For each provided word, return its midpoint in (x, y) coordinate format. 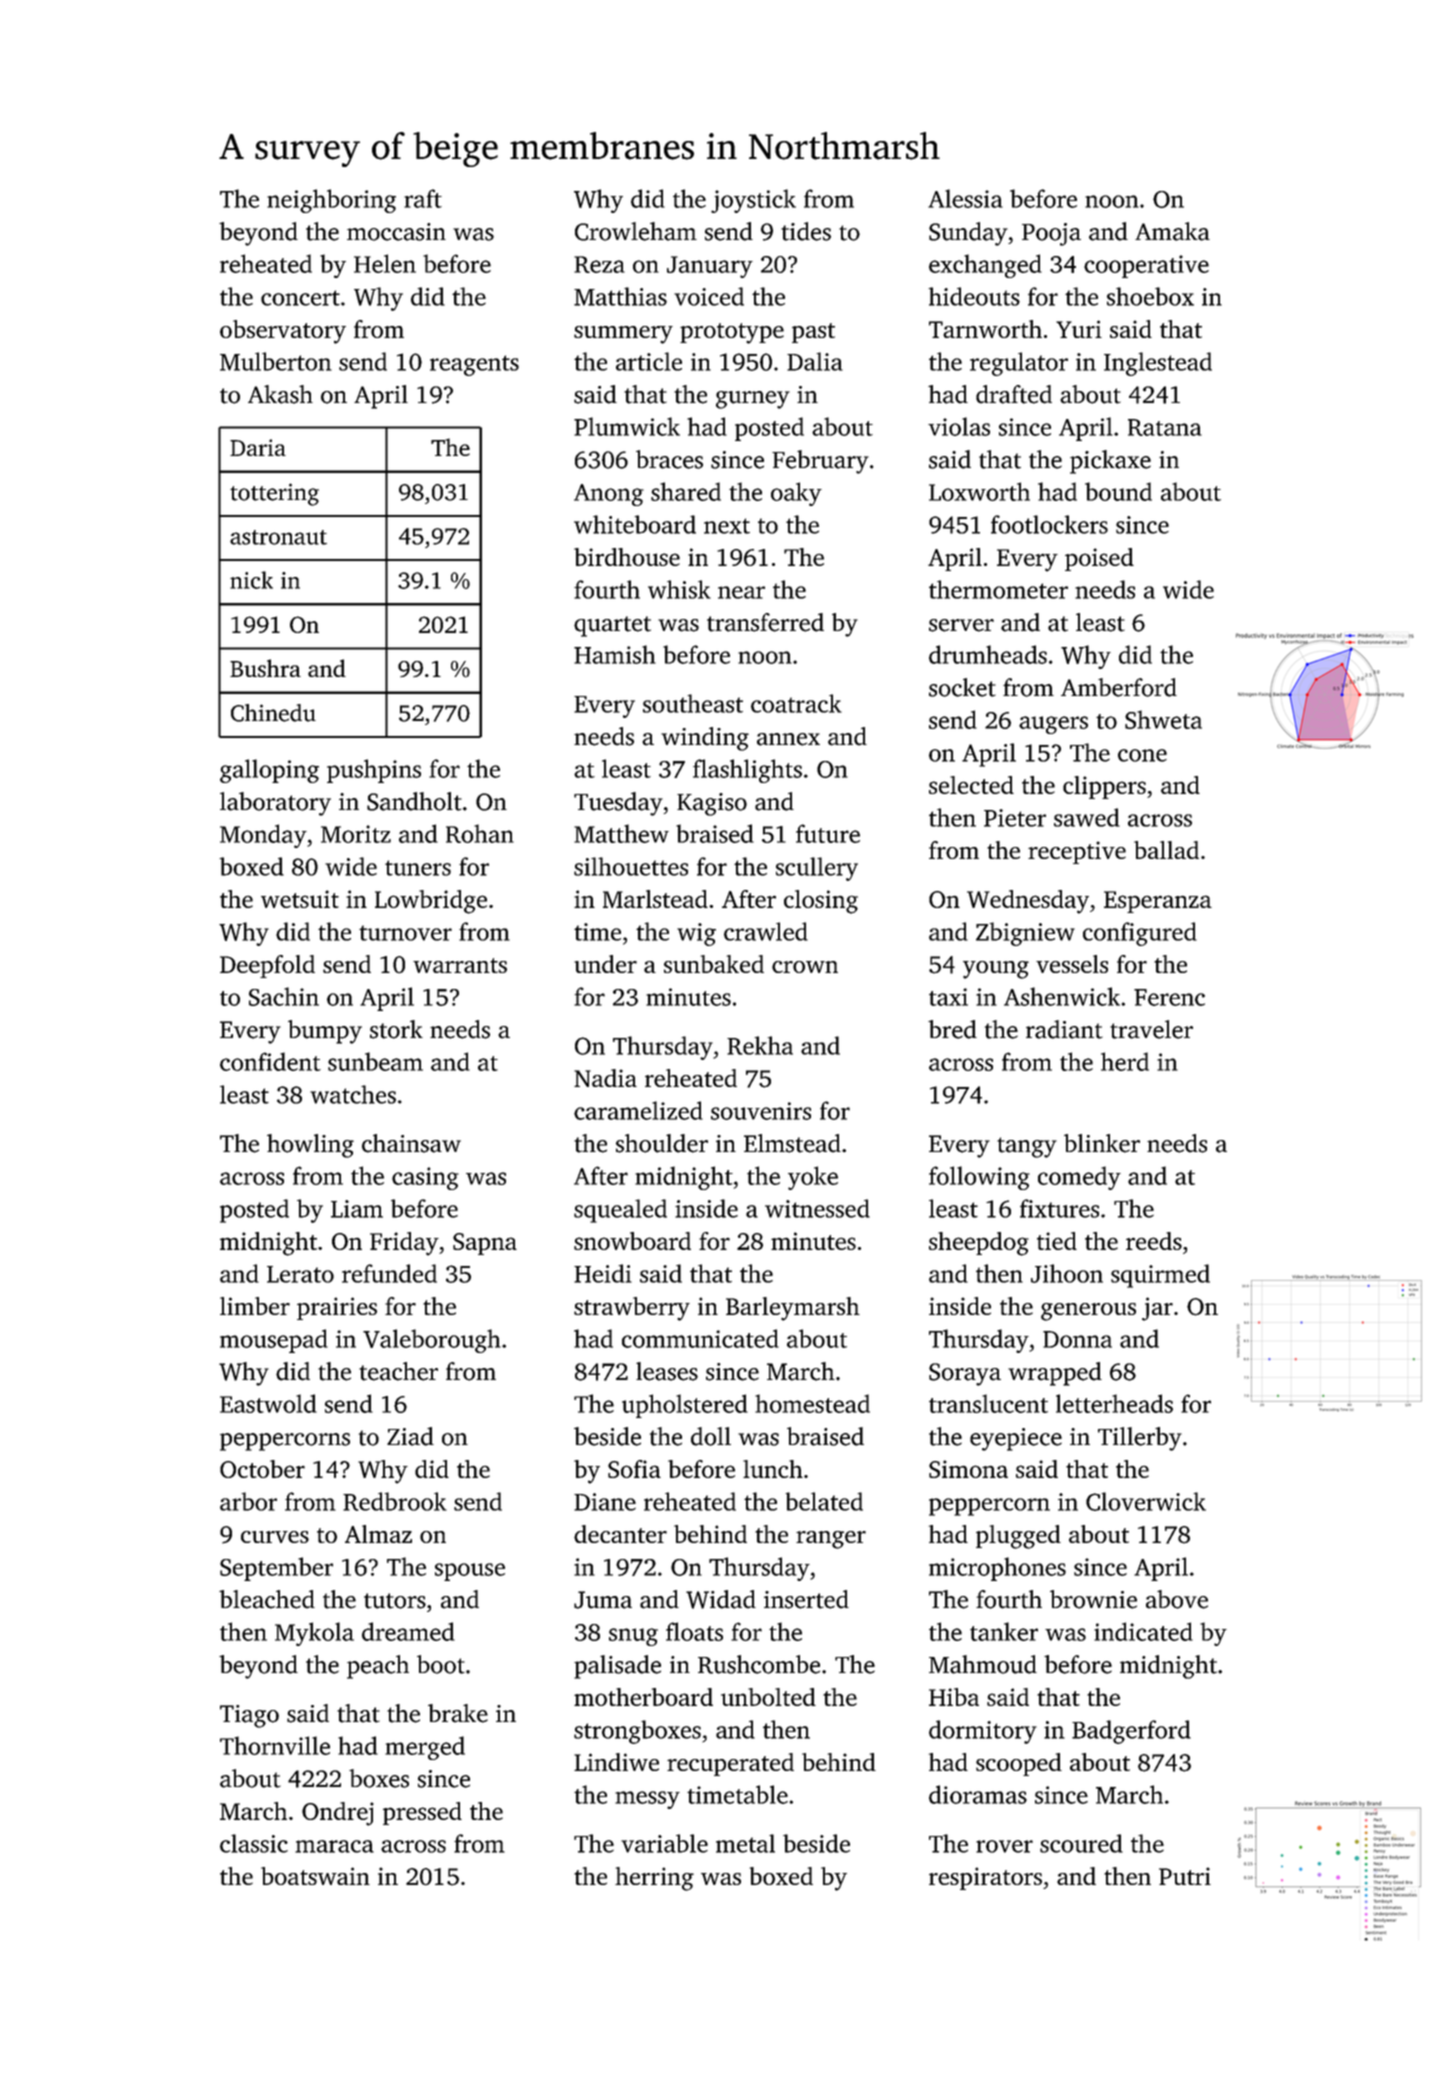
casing (425, 1178)
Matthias (620, 296)
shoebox (1150, 296)
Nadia (605, 1078)
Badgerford (1131, 1732)
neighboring (331, 201)
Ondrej (338, 1814)
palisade (617, 1667)
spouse (470, 1572)
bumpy (325, 1032)
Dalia (815, 361)
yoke (813, 1178)
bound (1118, 491)
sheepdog (979, 1244)
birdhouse (627, 557)
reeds (1154, 1241)
